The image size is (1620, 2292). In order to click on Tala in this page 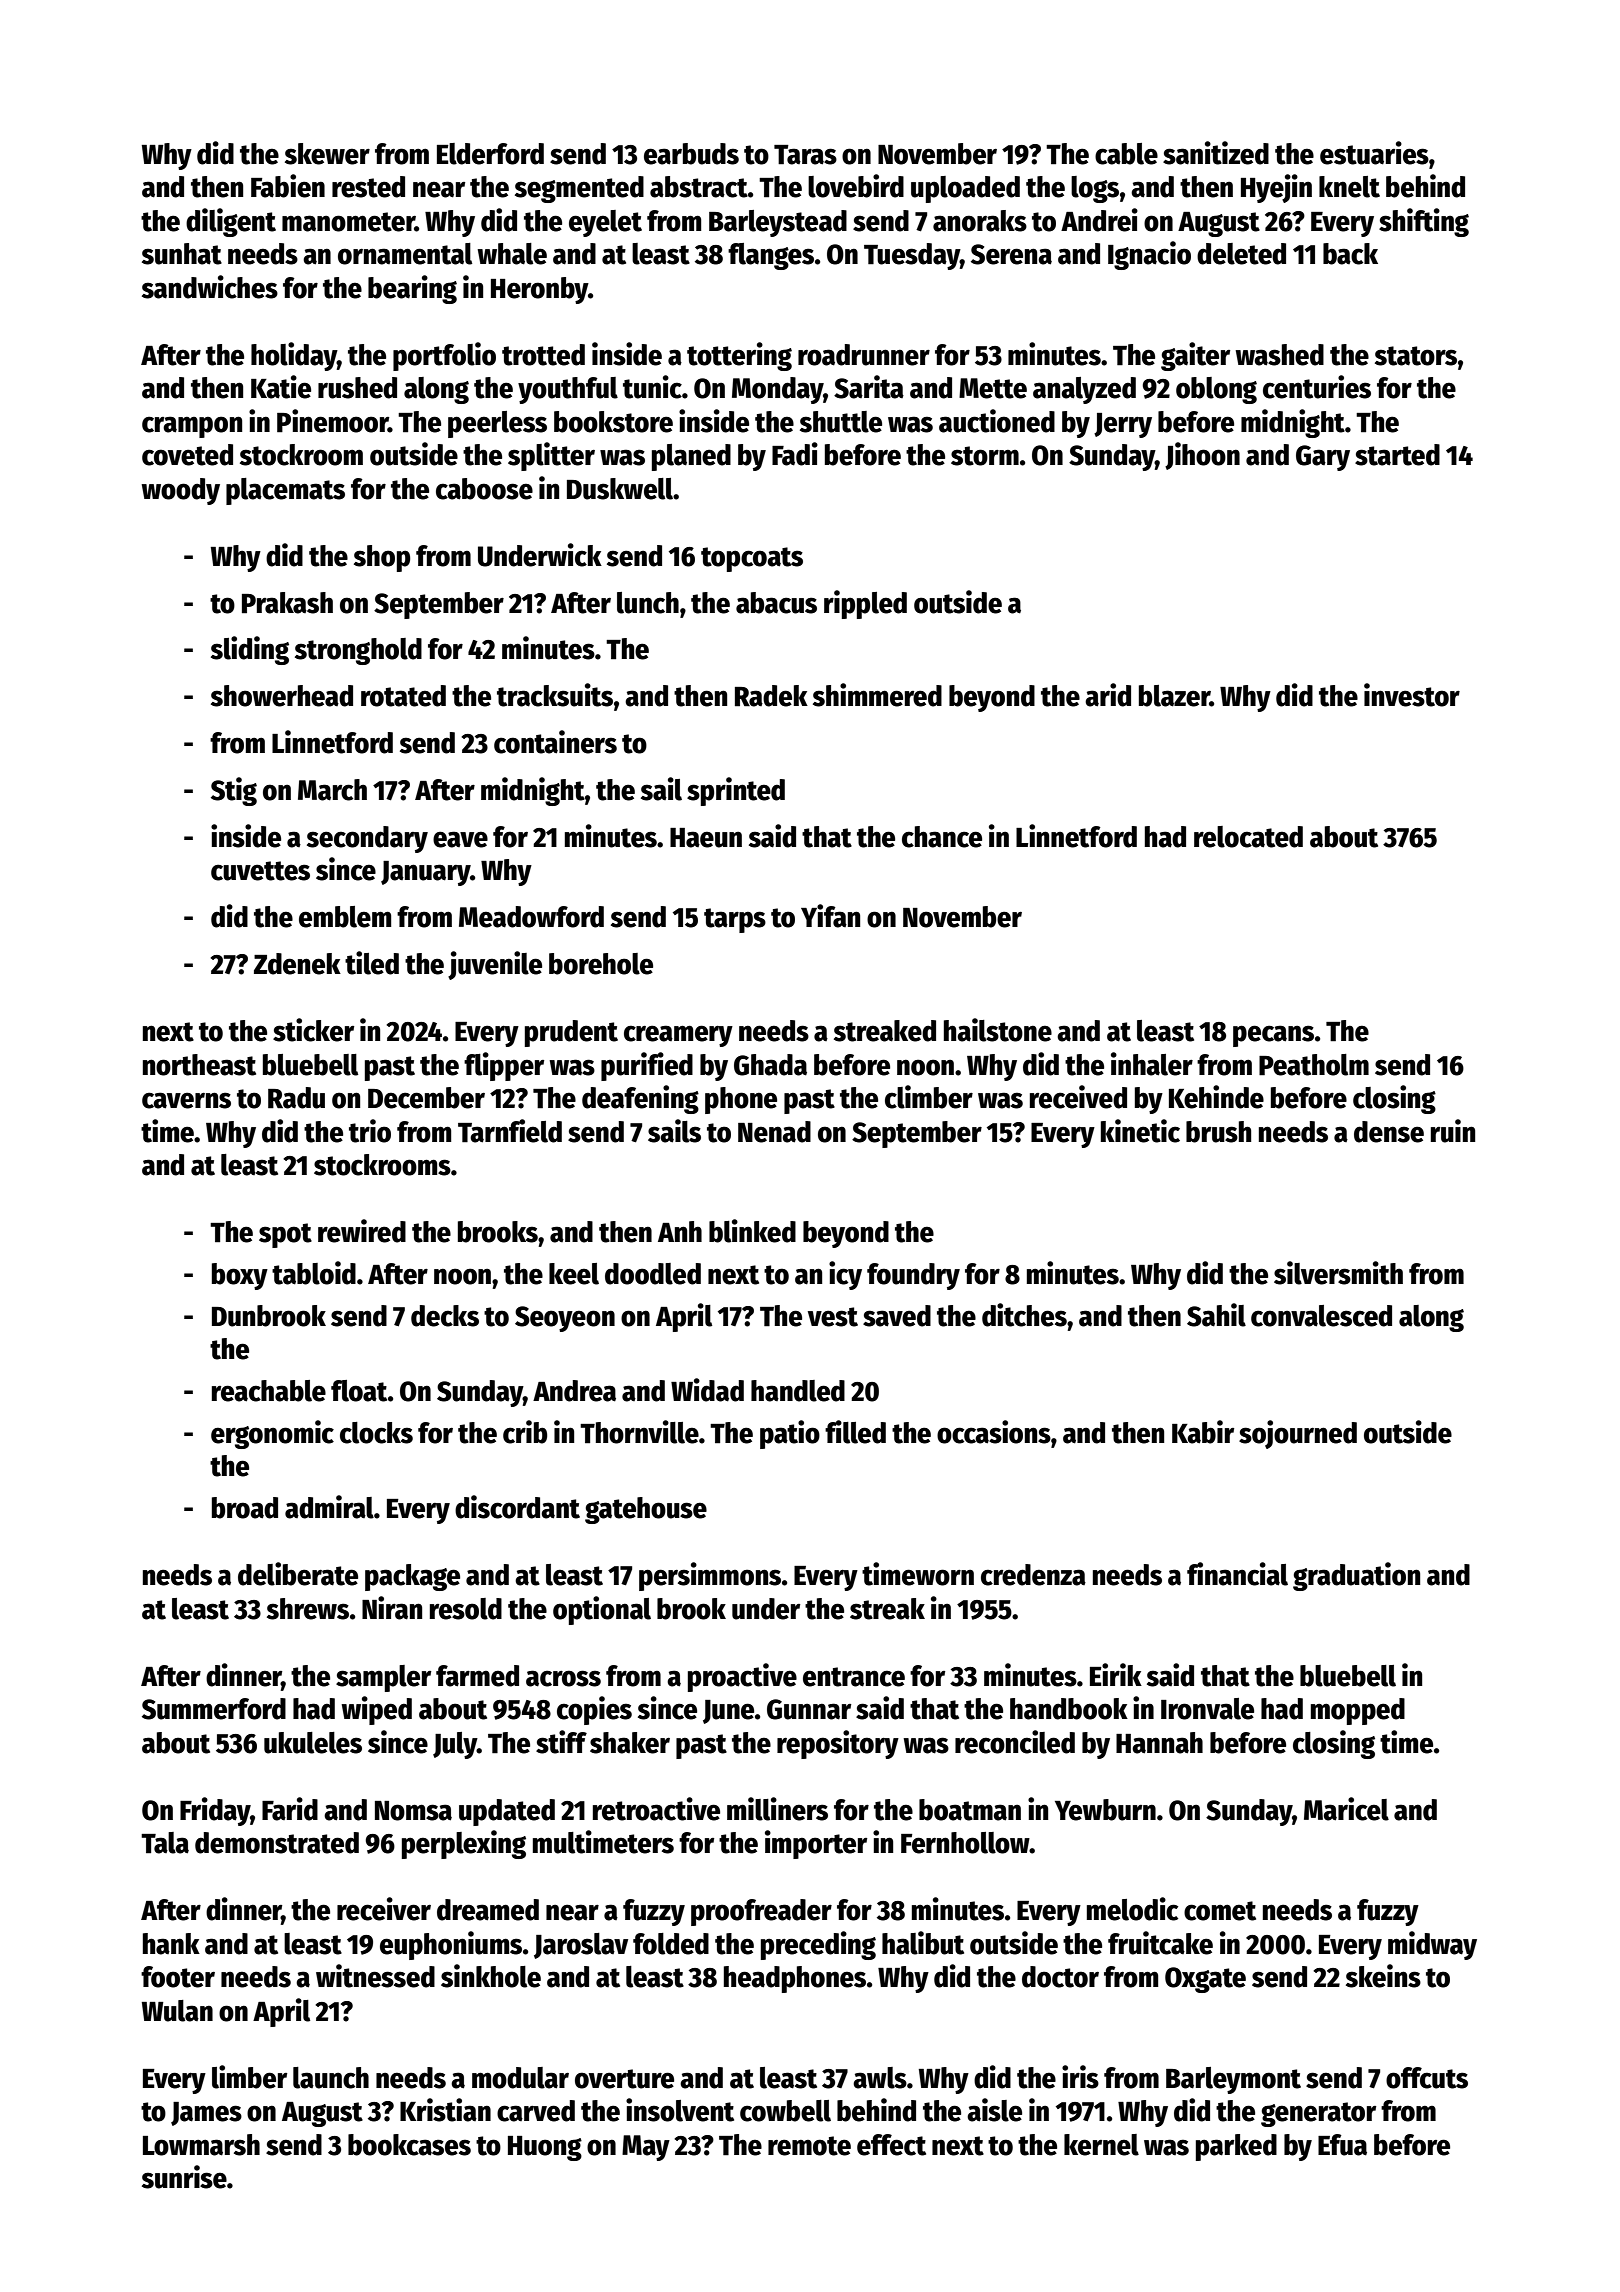, I will do `click(165, 1843)`.
